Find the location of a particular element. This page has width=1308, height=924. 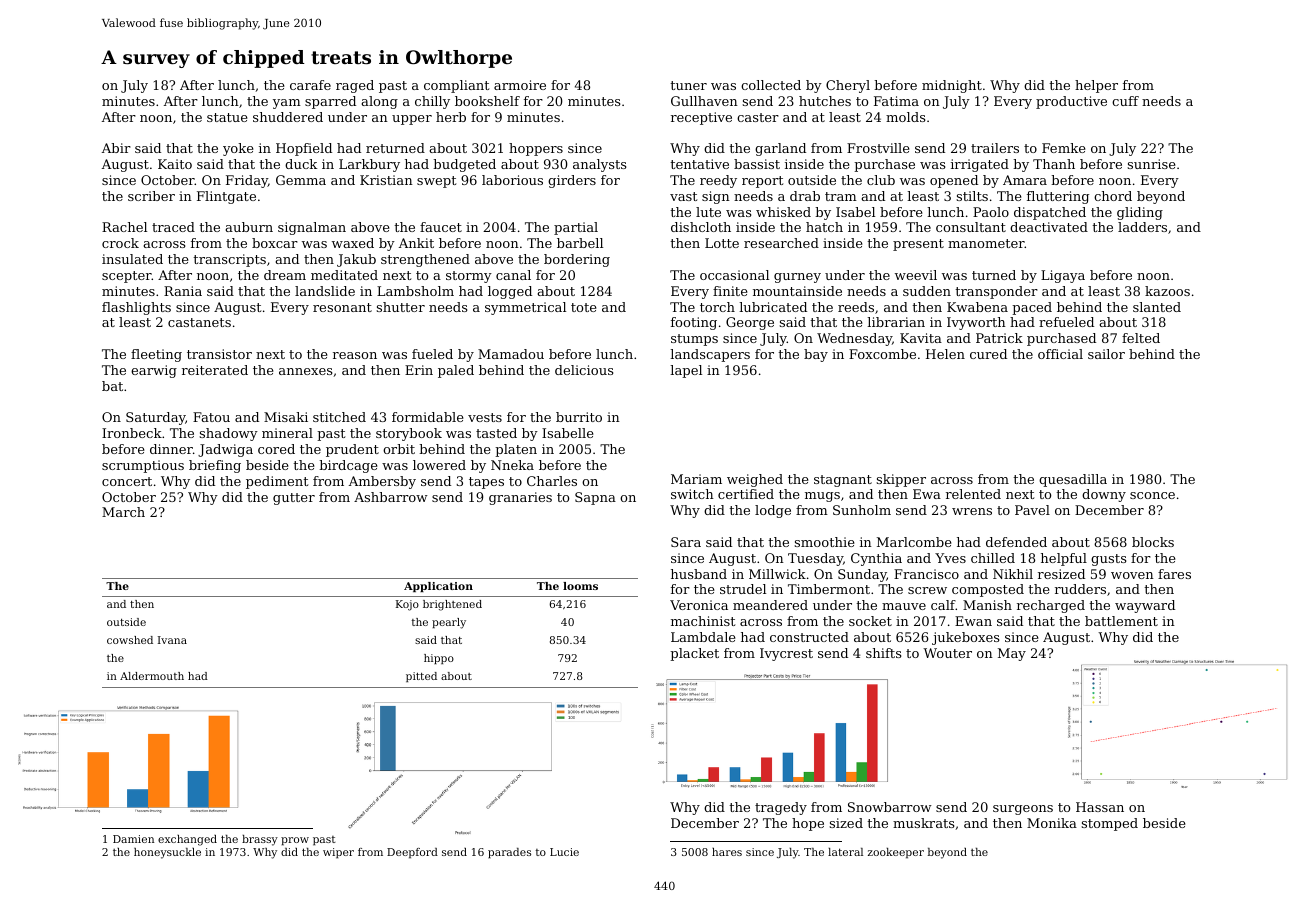

Francisco is located at coordinates (926, 574).
